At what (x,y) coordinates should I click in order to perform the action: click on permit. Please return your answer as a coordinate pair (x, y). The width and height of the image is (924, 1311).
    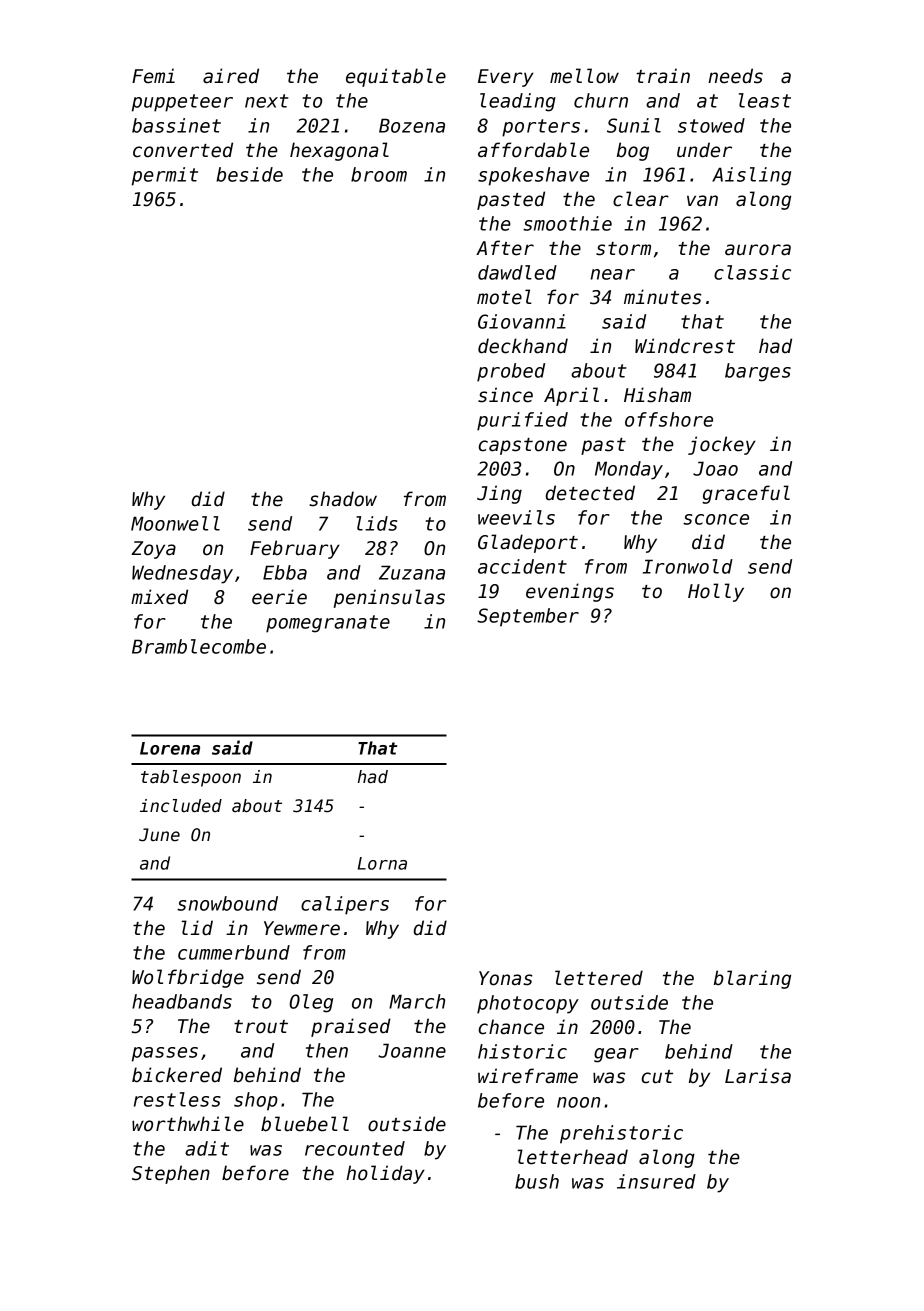
    Looking at the image, I should click on (165, 176).
